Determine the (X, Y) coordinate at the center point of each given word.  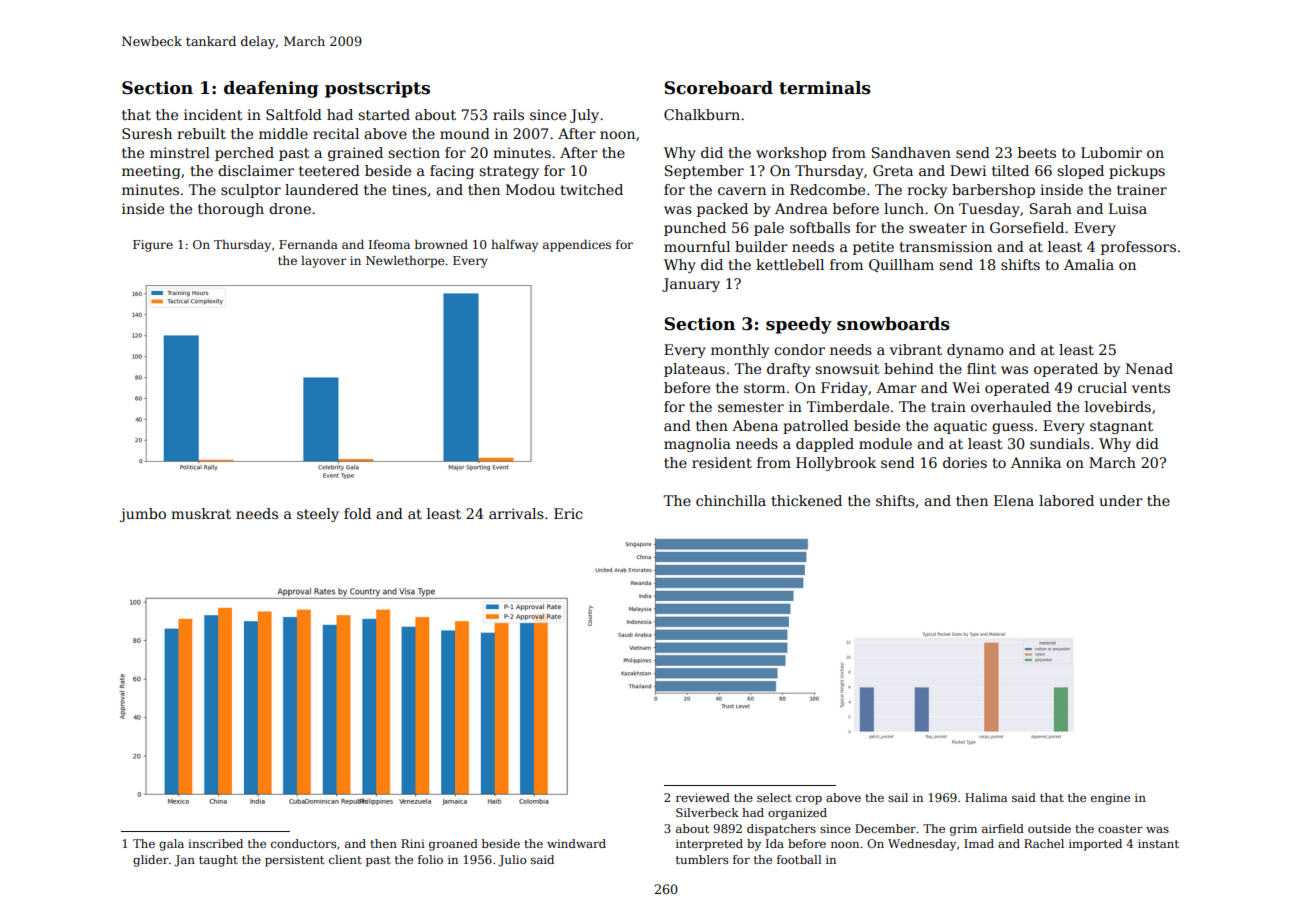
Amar (896, 387)
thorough (231, 210)
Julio (512, 861)
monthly (740, 351)
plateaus (694, 370)
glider (151, 861)
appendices (577, 245)
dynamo (975, 351)
